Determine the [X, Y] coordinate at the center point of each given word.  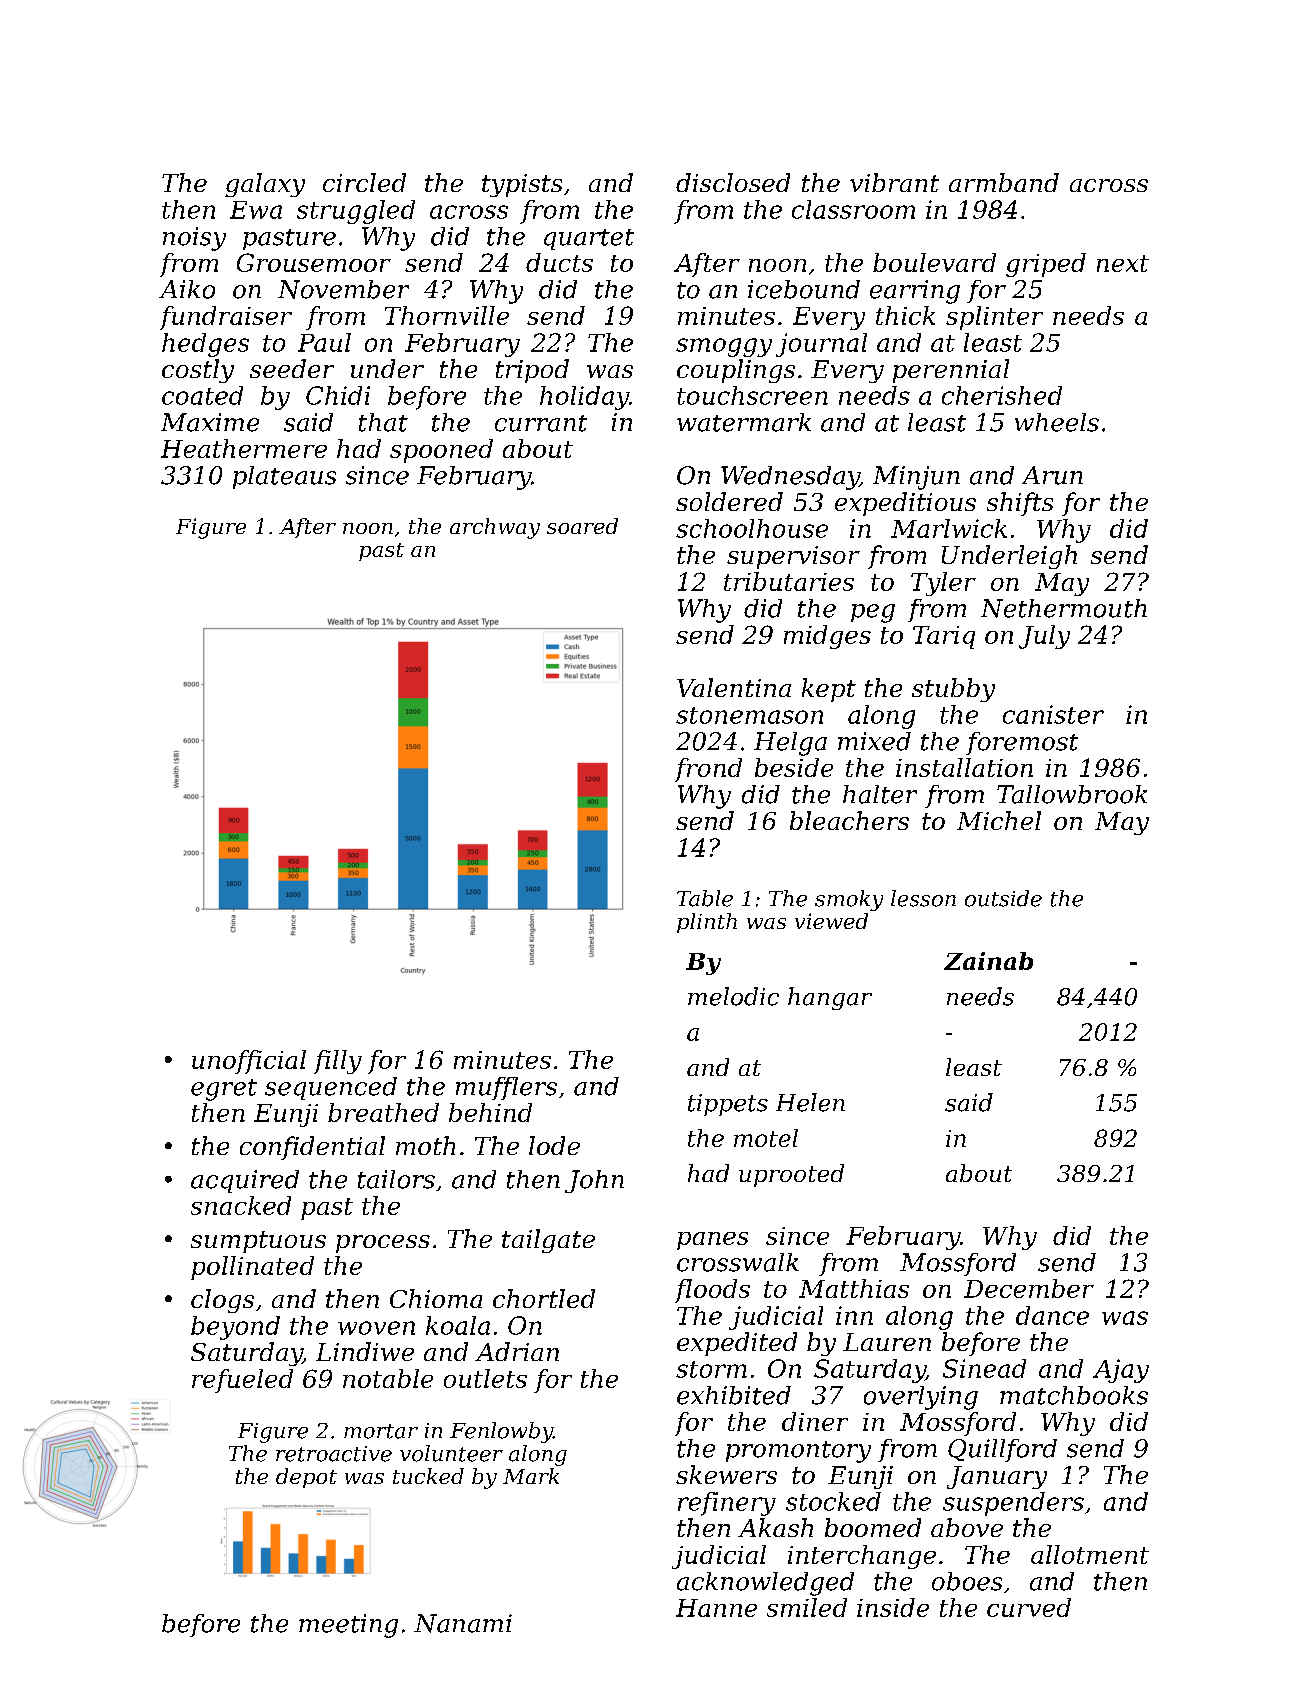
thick [905, 315]
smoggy [724, 347]
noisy [194, 239]
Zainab [988, 961]
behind [490, 1112]
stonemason [749, 715]
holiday [584, 398]
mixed [874, 741]
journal [821, 345]
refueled [242, 1381]
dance [1052, 1315]
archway [495, 528]
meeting [348, 1626]
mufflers [506, 1088]
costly [198, 371]
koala [458, 1325]
